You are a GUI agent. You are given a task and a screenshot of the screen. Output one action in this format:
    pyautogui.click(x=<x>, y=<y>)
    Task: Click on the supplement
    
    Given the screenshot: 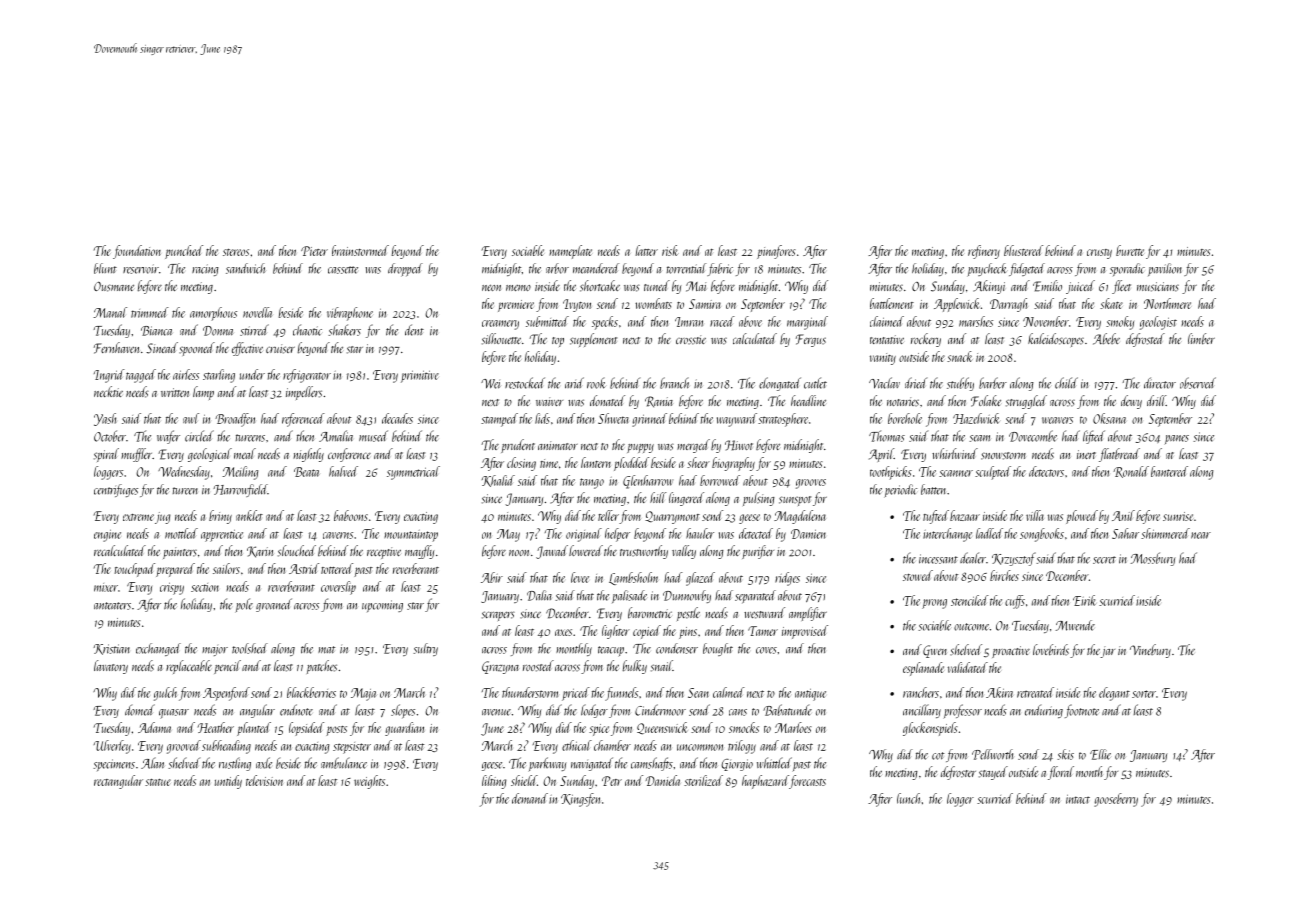 What is the action you would take?
    pyautogui.click(x=593, y=340)
